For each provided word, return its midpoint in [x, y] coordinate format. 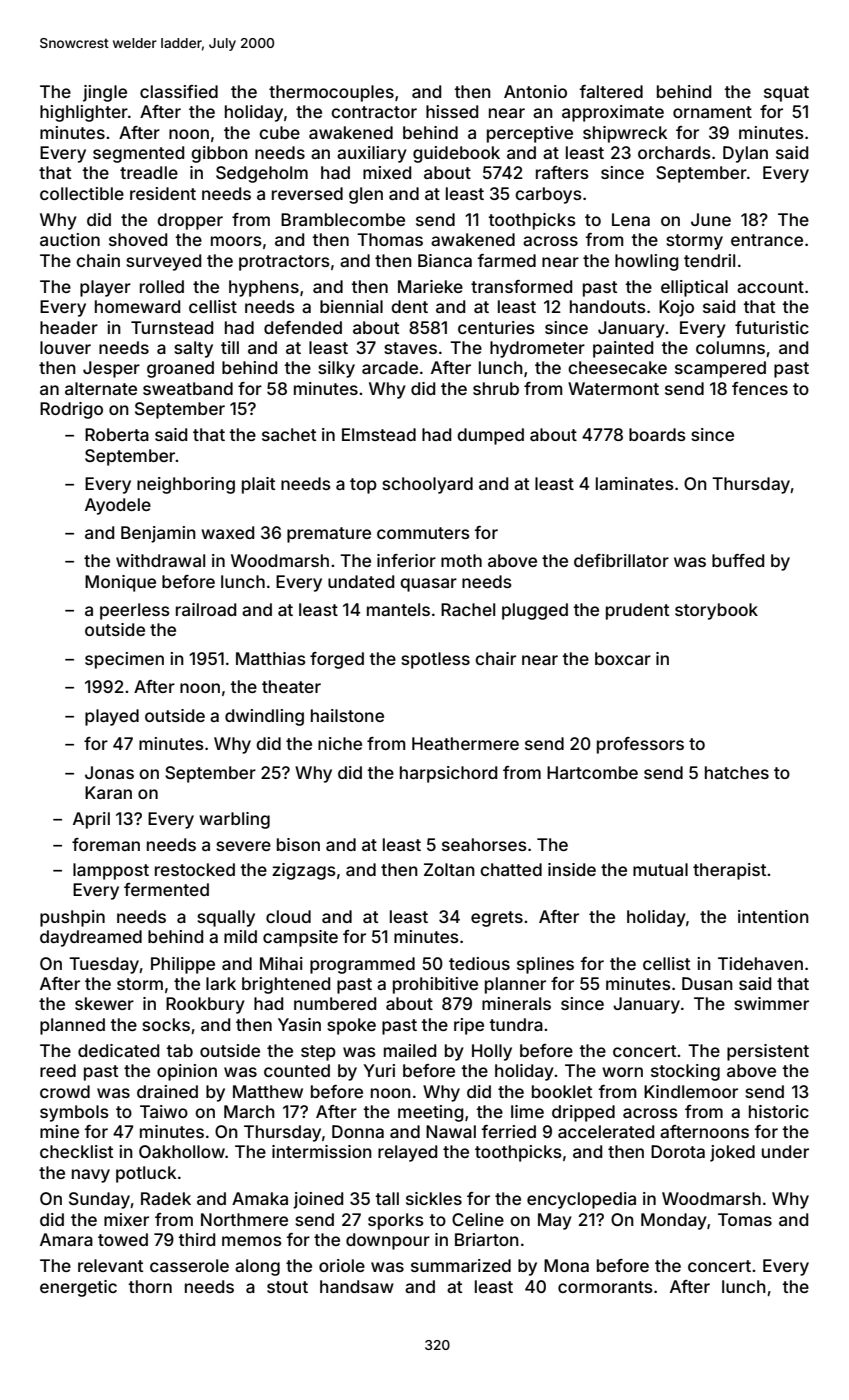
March [249, 1111]
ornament [712, 112]
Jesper [111, 369]
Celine [478, 1219]
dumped [490, 436]
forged [337, 660]
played [112, 717]
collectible [82, 193]
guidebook [456, 154]
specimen [124, 660]
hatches [737, 772]
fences [760, 388]
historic [779, 1111]
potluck [146, 1174]
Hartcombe [592, 772]
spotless [435, 660]
